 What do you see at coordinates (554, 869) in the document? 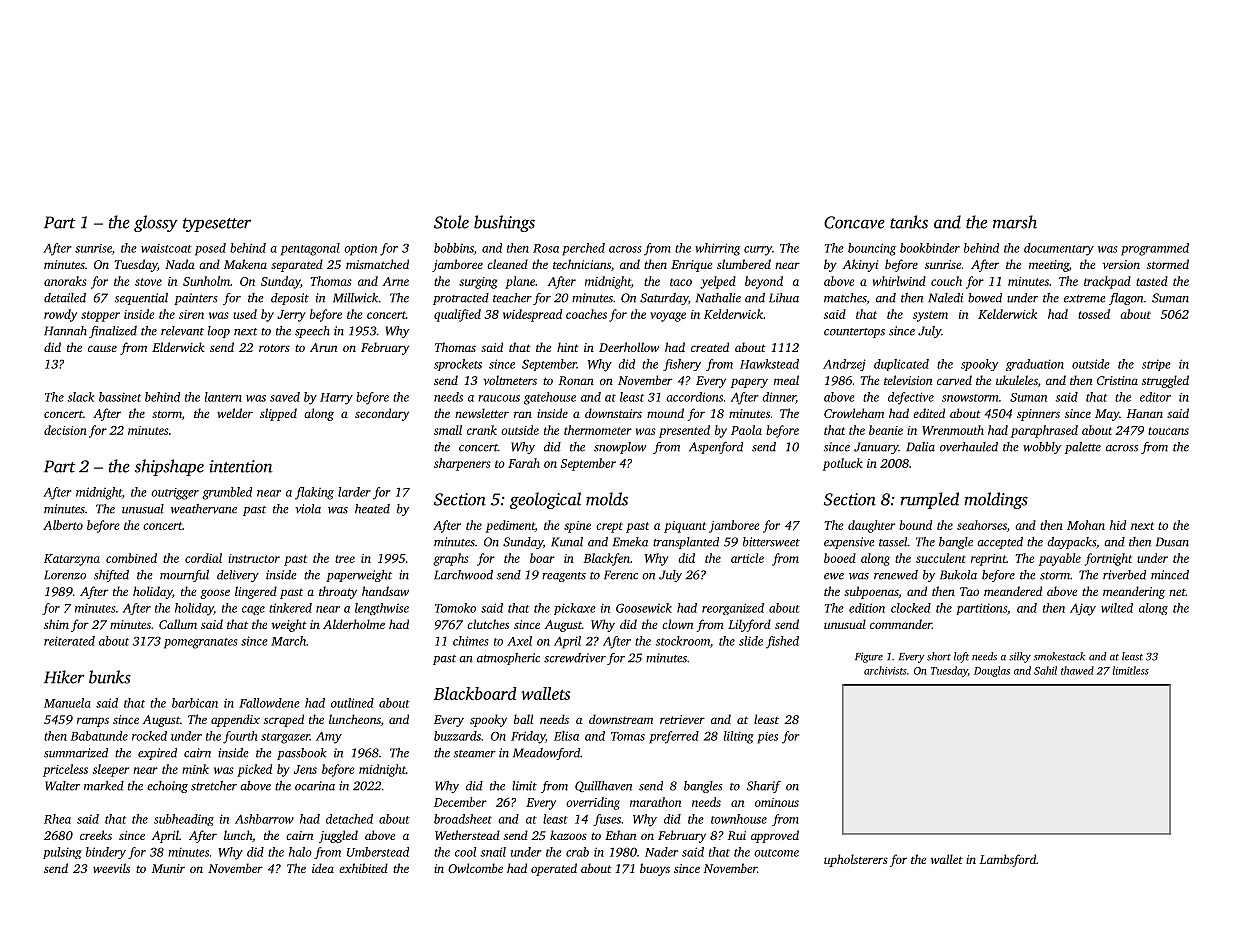
I see `operated` at bounding box center [554, 869].
